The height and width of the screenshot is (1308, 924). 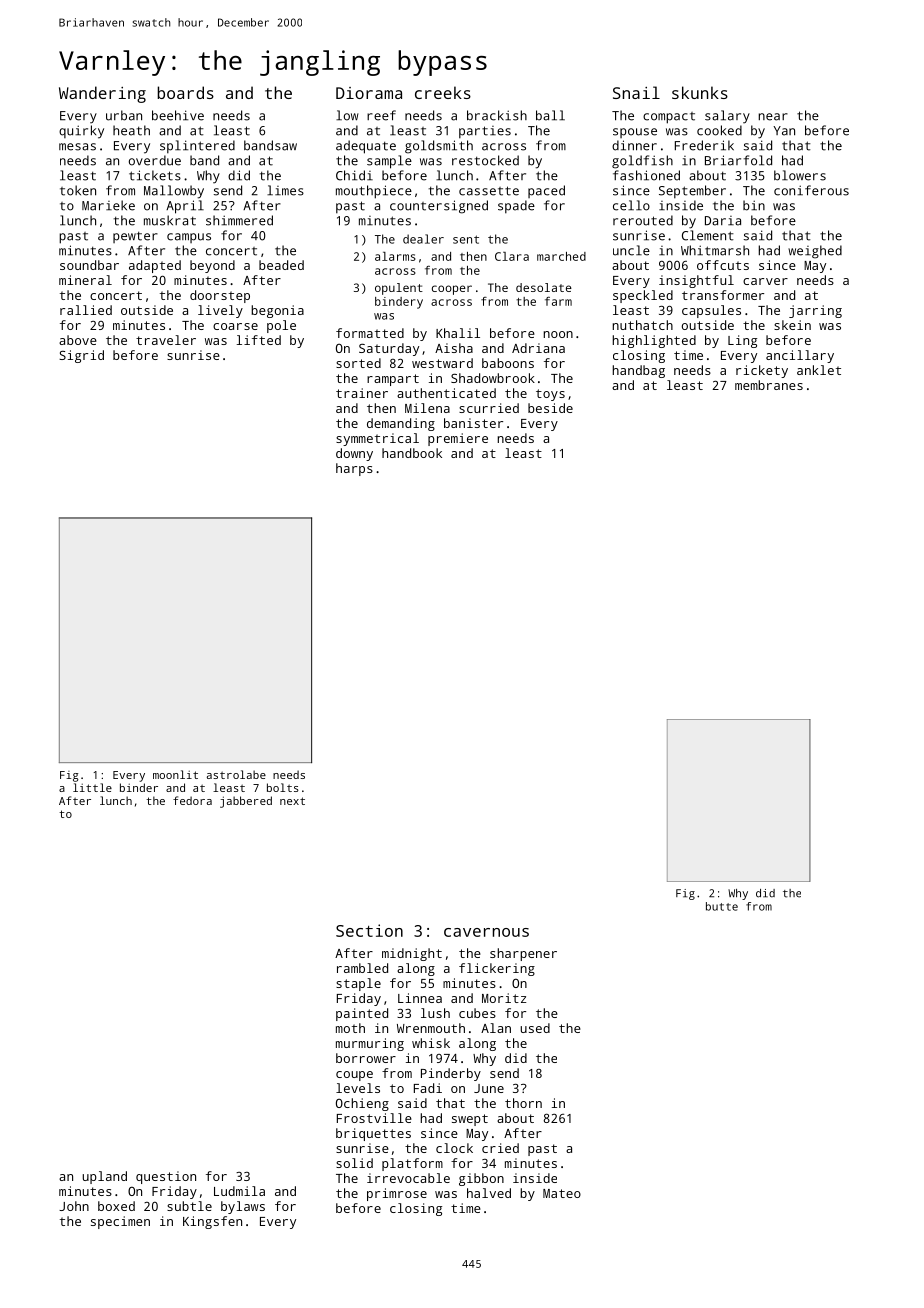 What do you see at coordinates (81, 356) in the screenshot?
I see `Sigrid` at bounding box center [81, 356].
